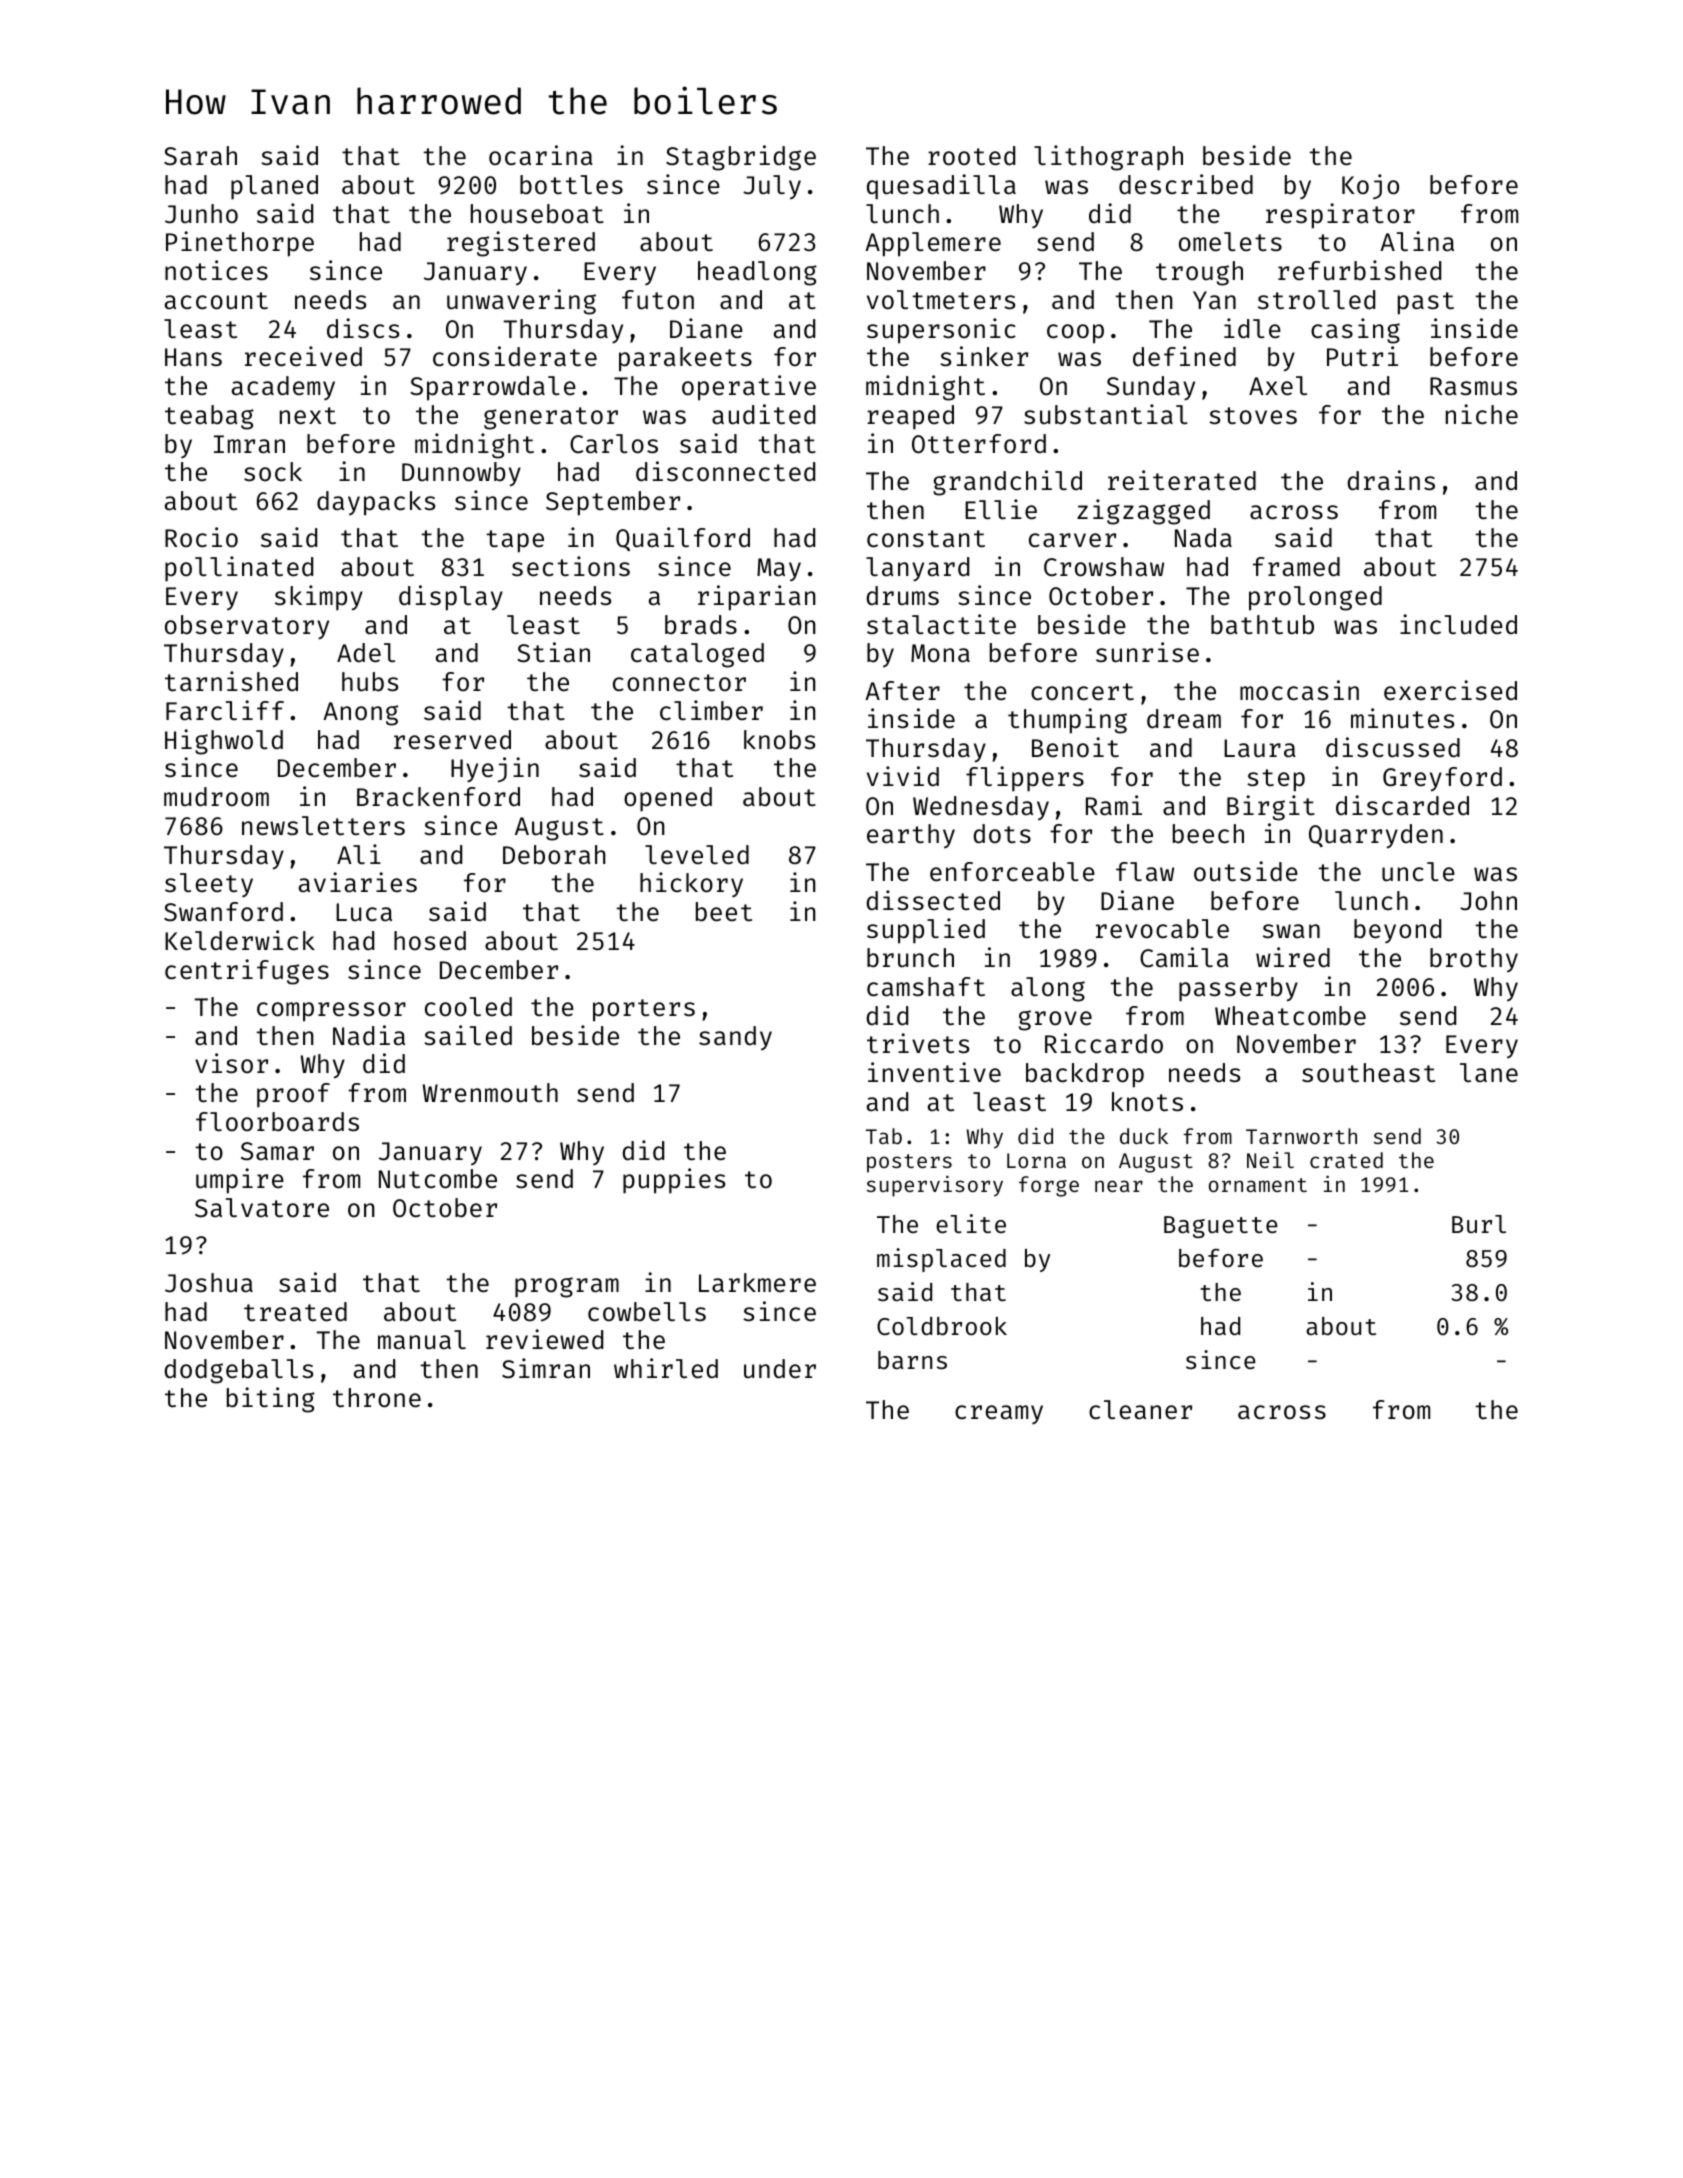 Image resolution: width=1683 pixels, height=2178 pixels. What do you see at coordinates (271, 1400) in the document?
I see `biting` at bounding box center [271, 1400].
